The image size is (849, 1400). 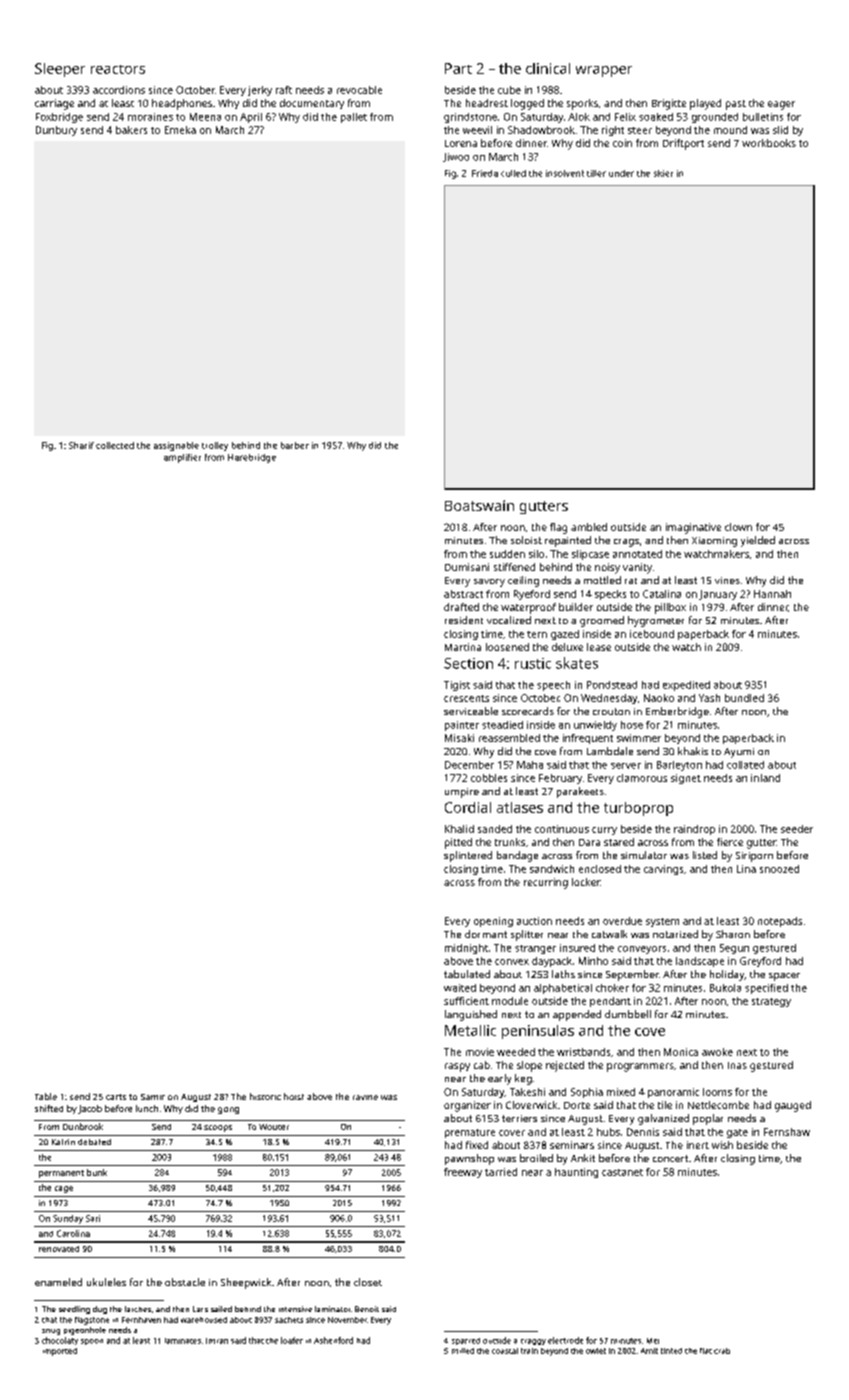 What do you see at coordinates (359, 90) in the page?
I see `revocable` at bounding box center [359, 90].
